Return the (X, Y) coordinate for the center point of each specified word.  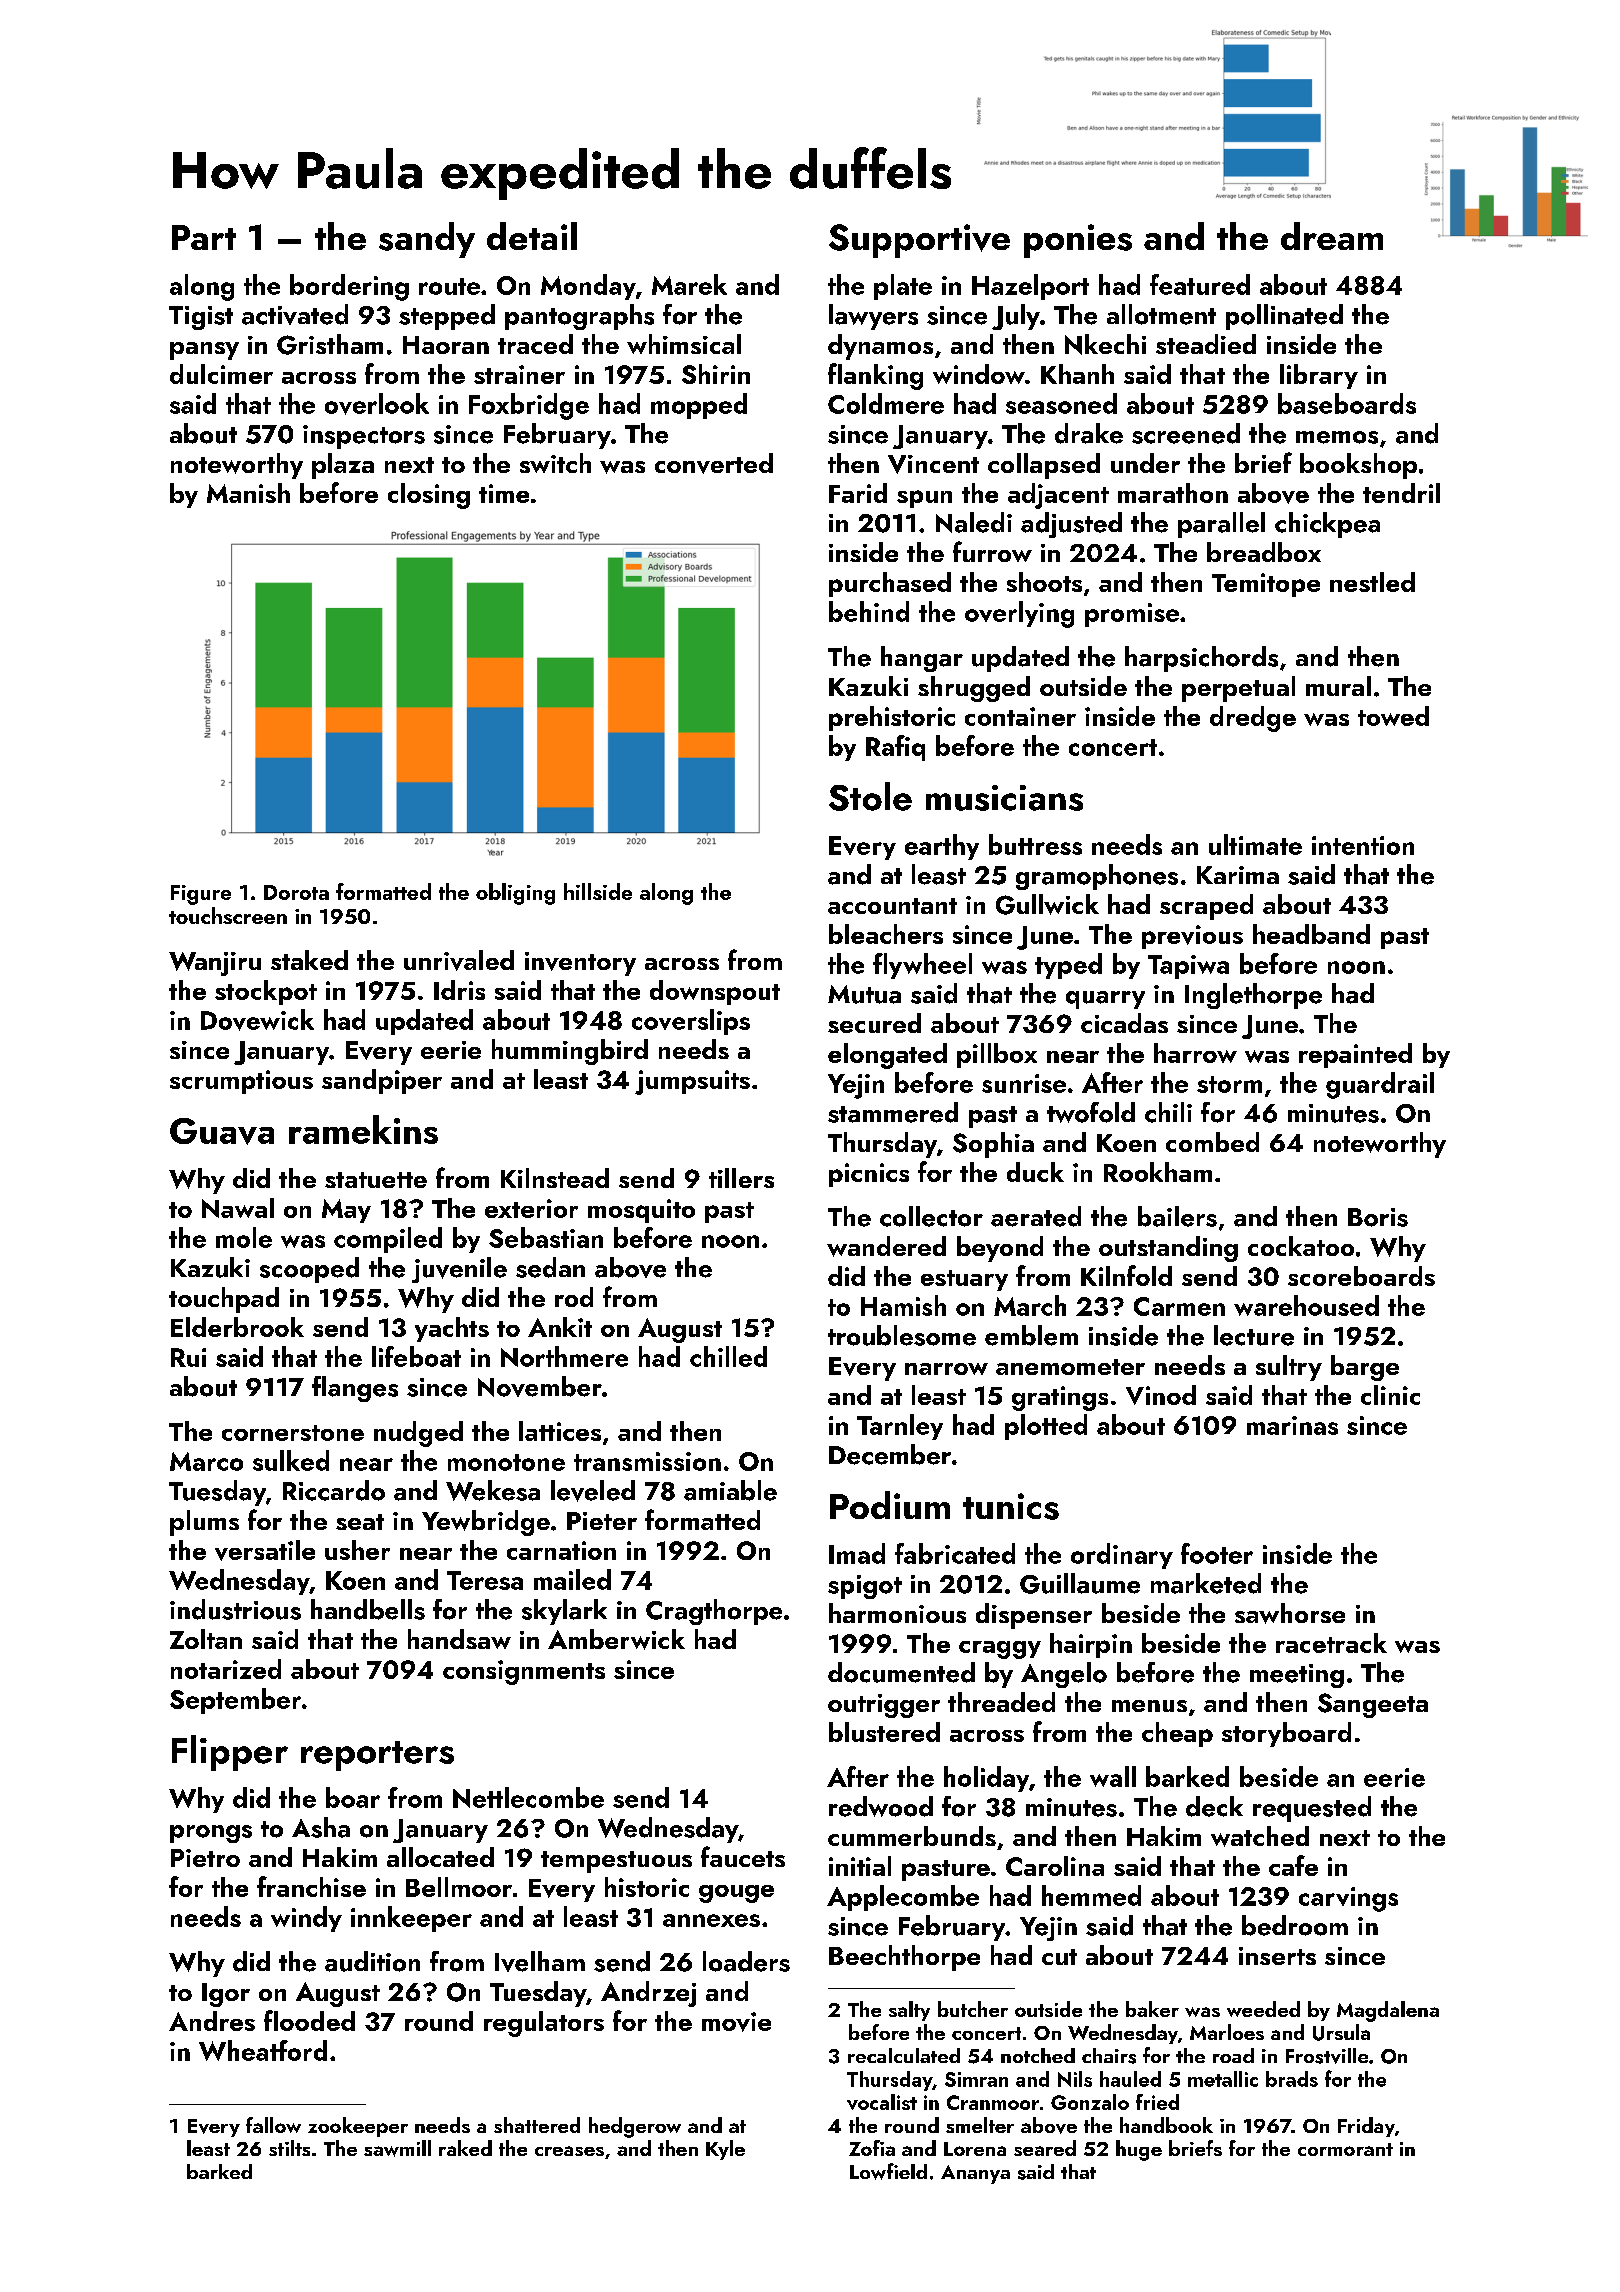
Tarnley (900, 1427)
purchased (890, 584)
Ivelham (540, 1961)
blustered (884, 1732)
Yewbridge (486, 1523)
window (979, 374)
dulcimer (221, 374)
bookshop (1358, 466)
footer (1217, 1553)
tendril (1401, 493)
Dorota (296, 892)
